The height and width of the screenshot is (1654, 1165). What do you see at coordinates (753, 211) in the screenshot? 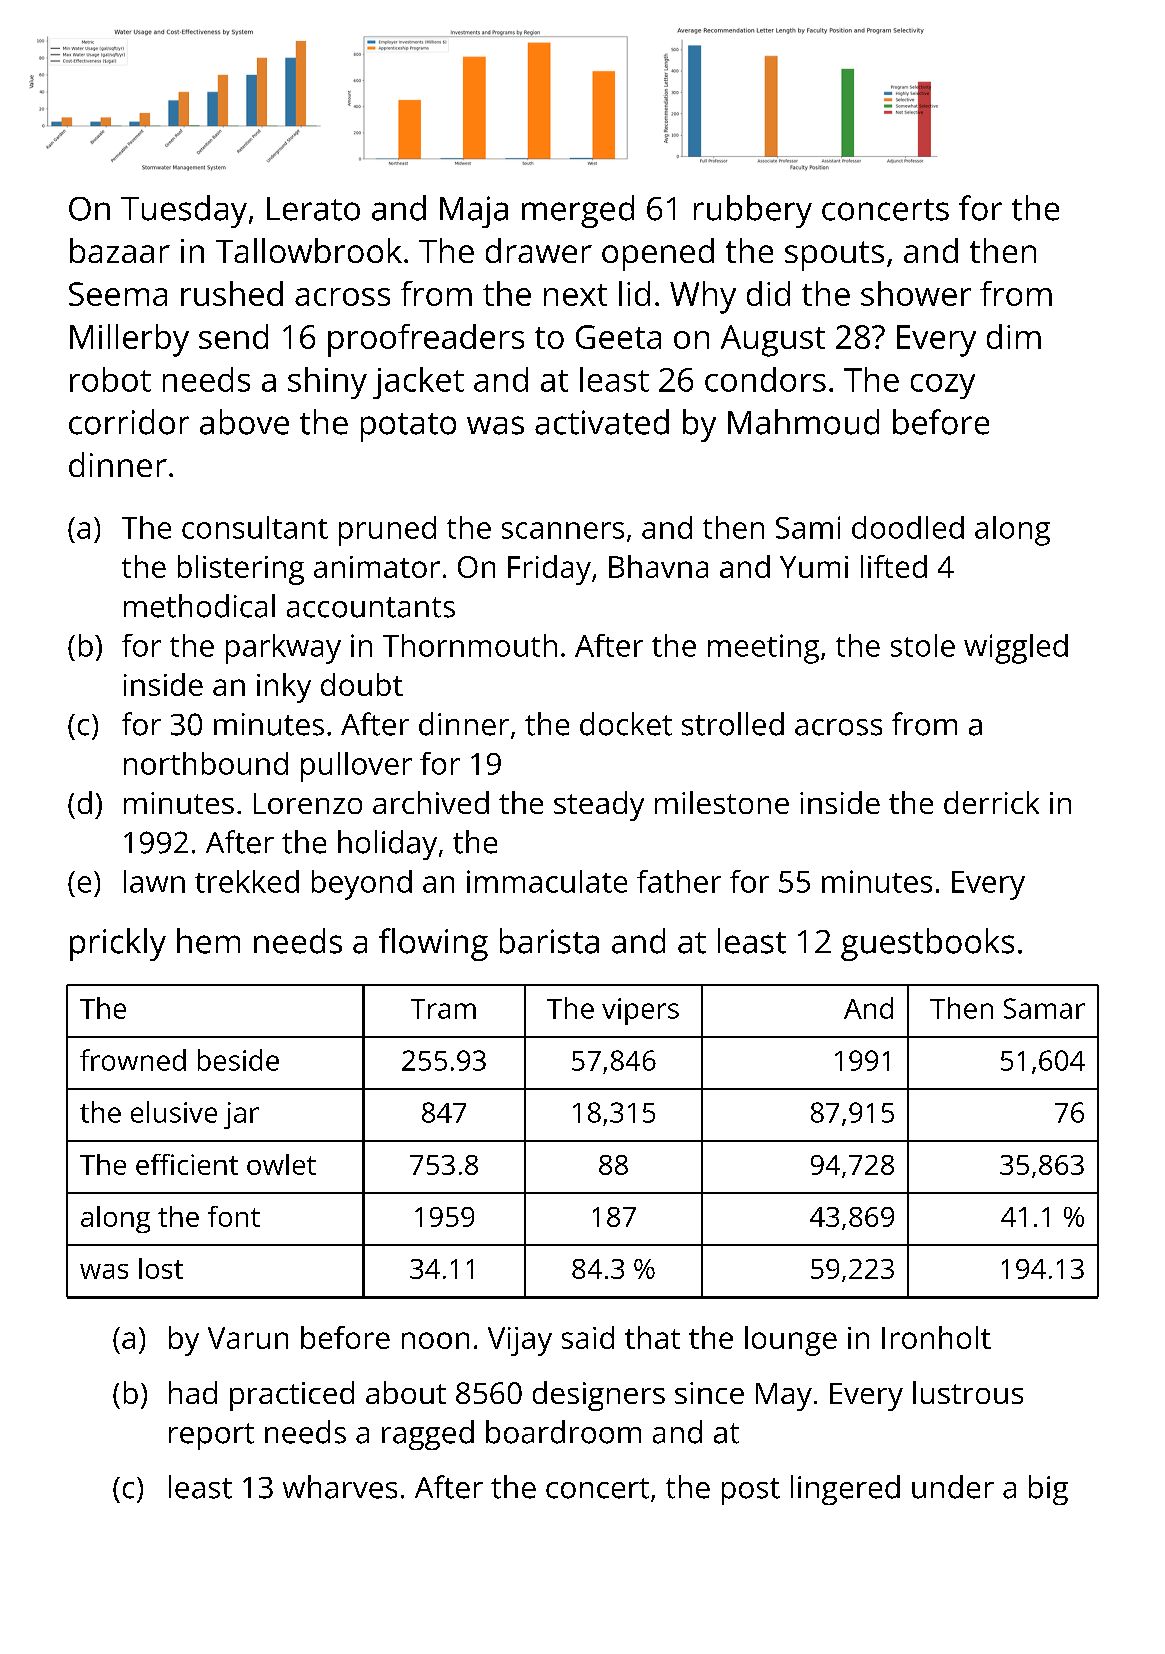
I see `rubbery` at bounding box center [753, 211].
